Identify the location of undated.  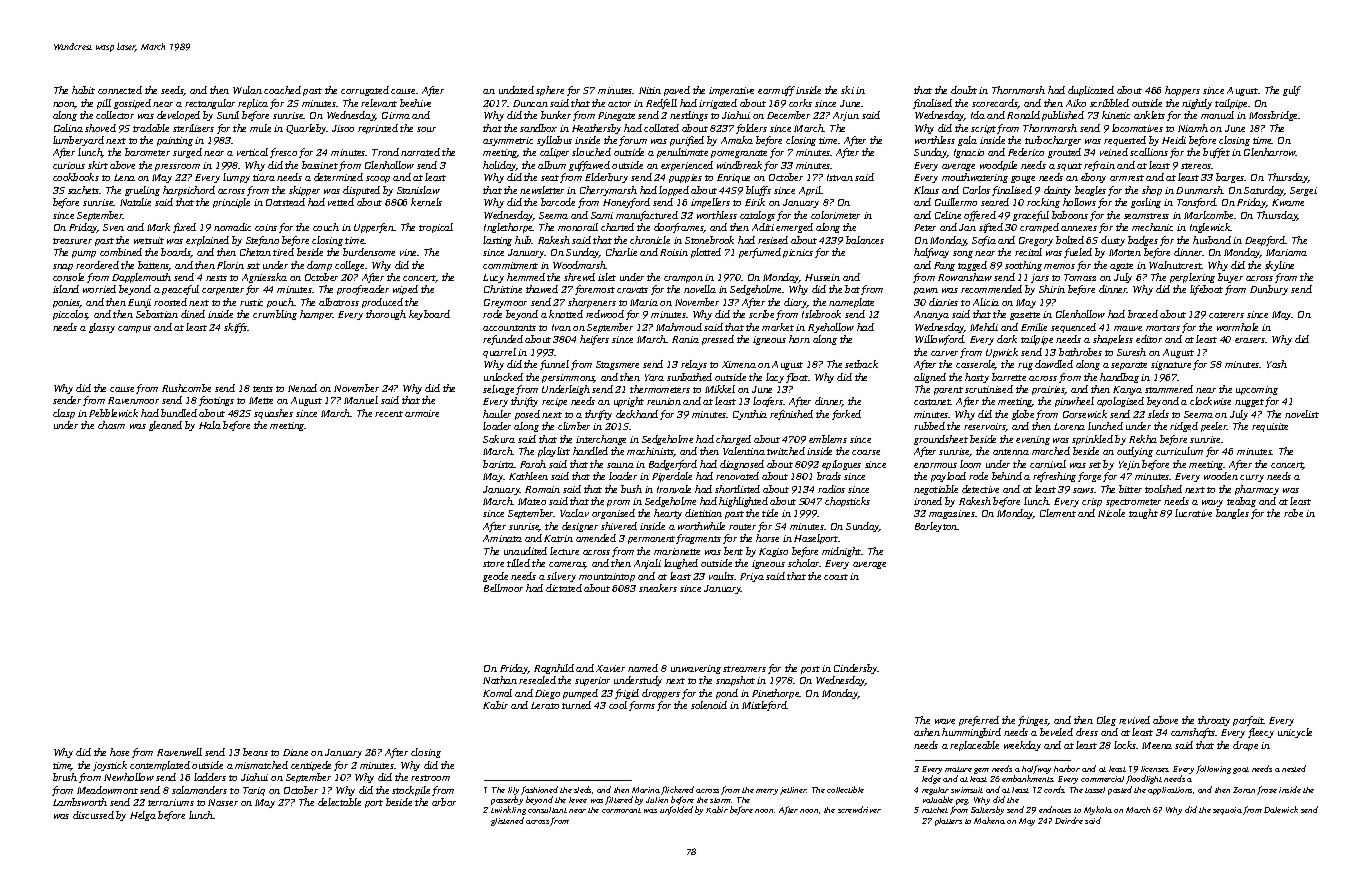
(516, 90).
